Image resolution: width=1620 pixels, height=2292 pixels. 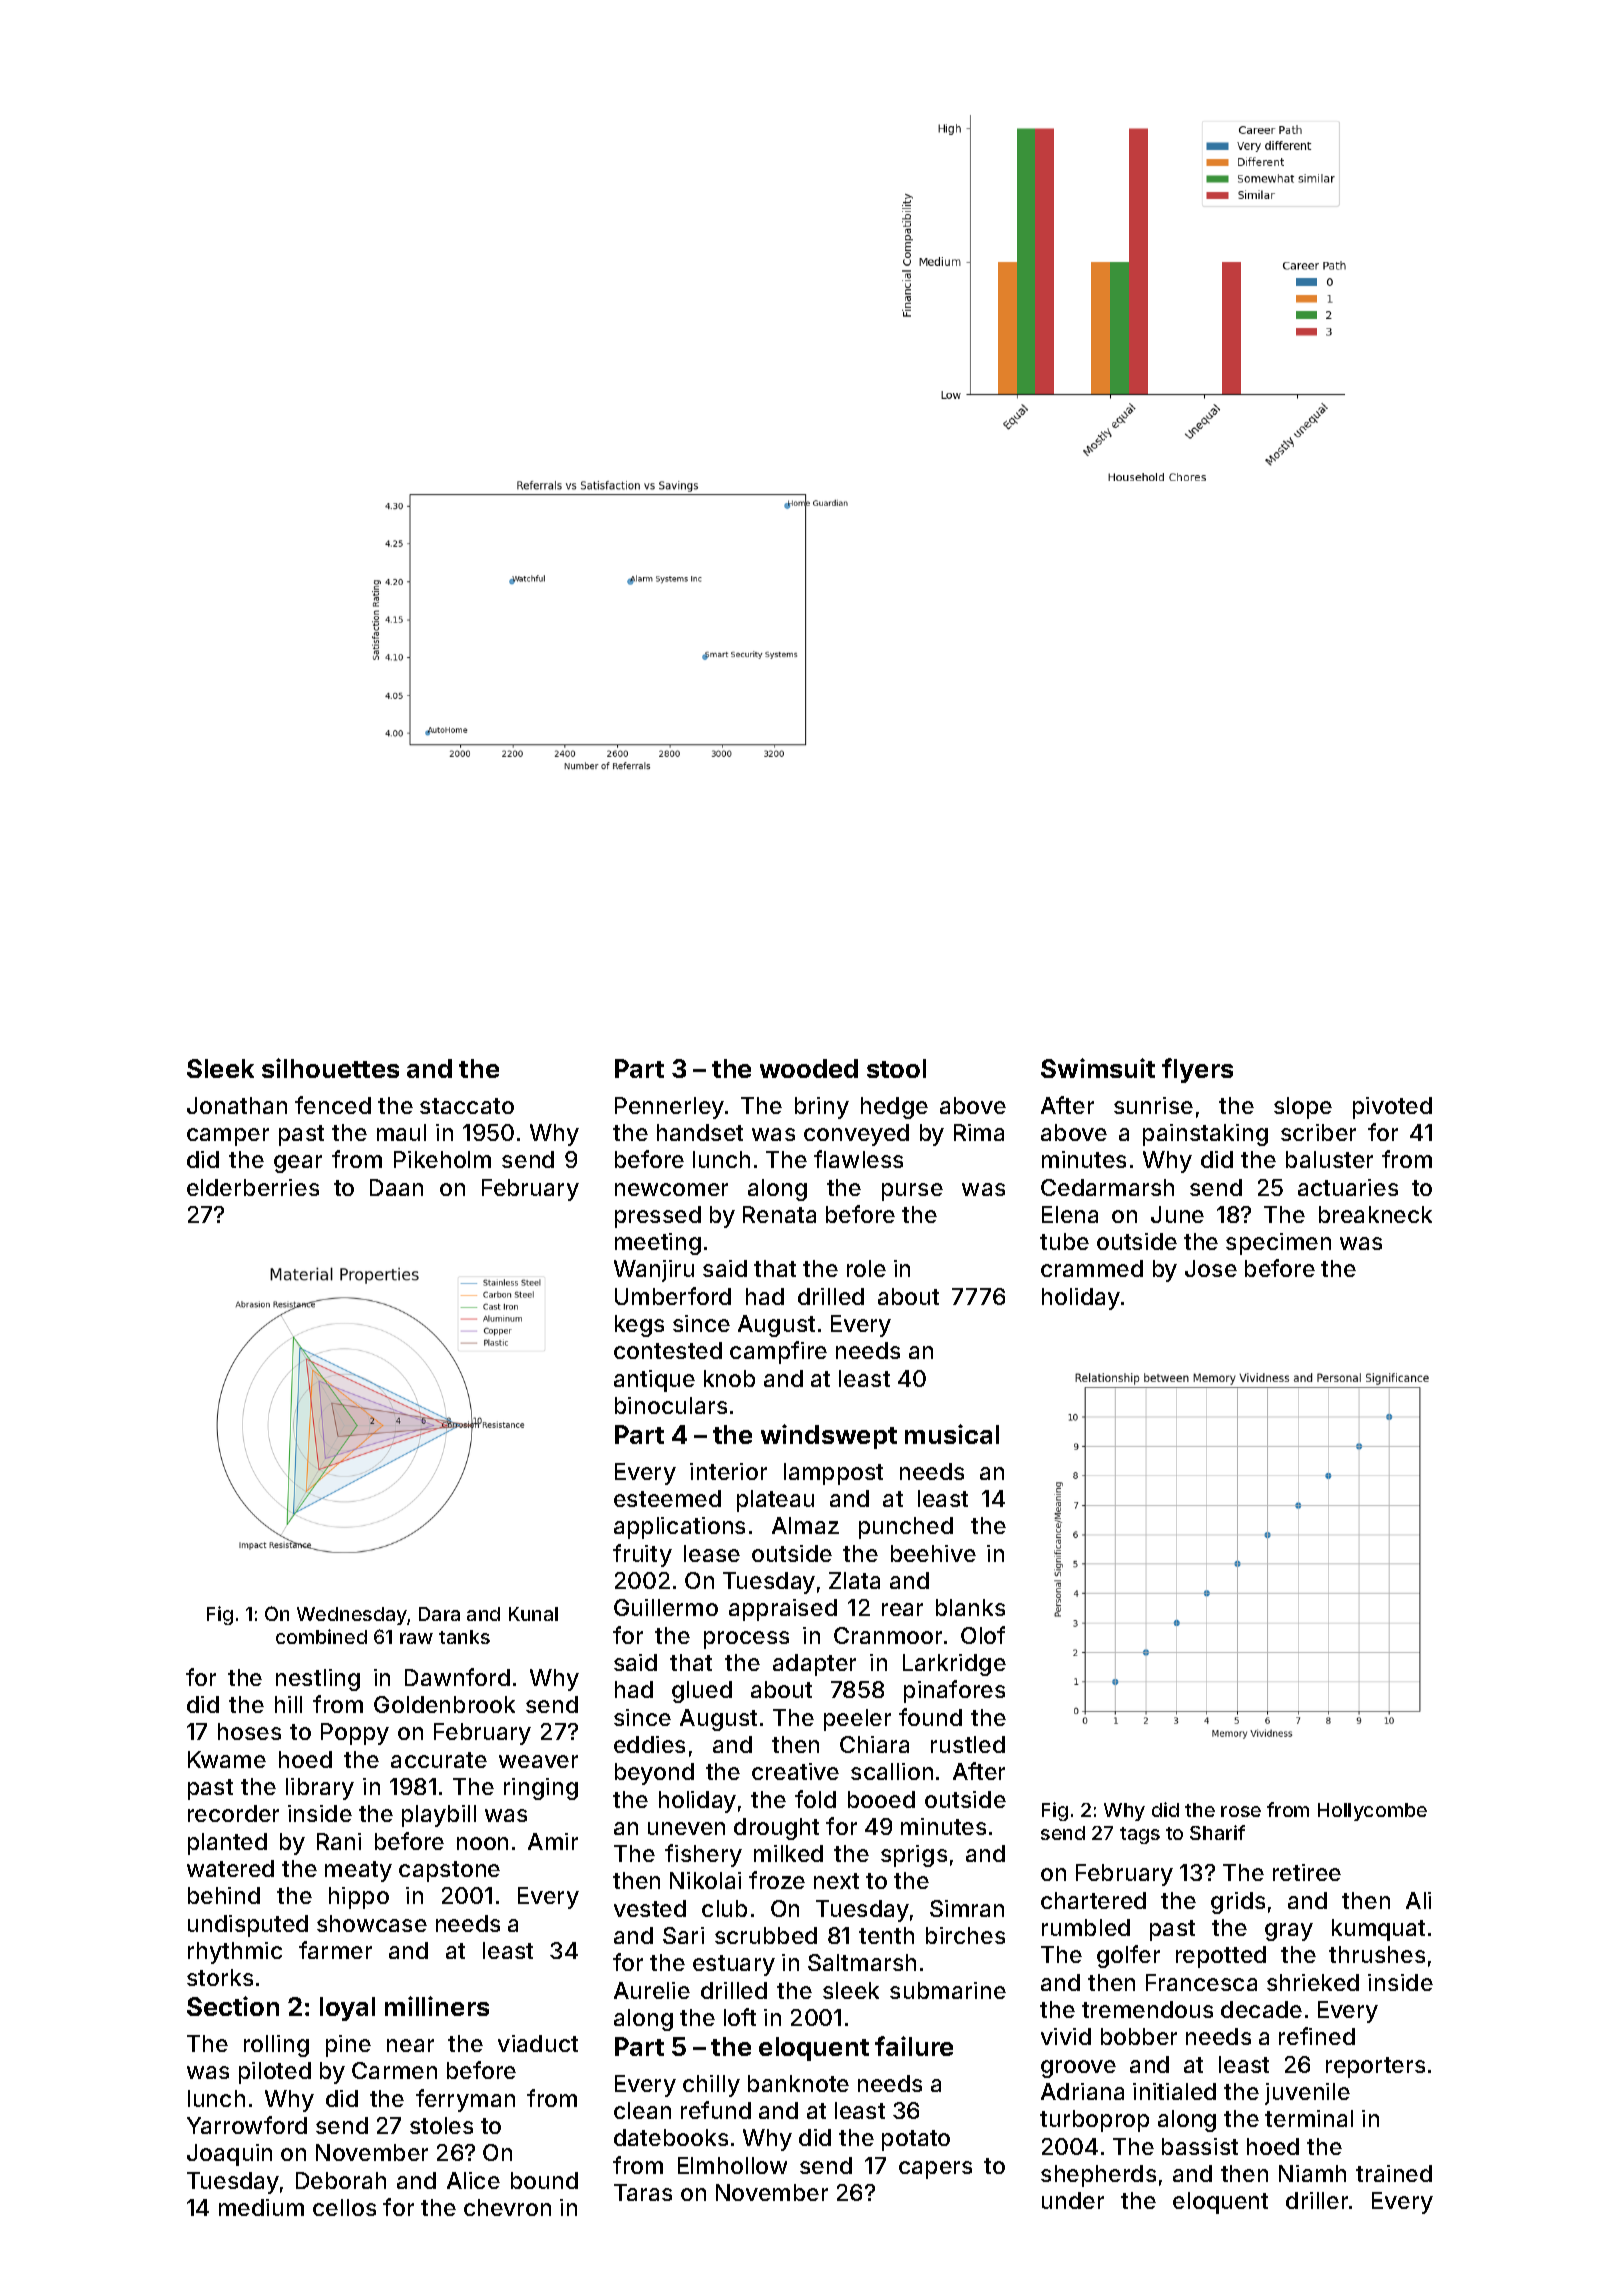 What do you see at coordinates (933, 1553) in the document?
I see `beehive` at bounding box center [933, 1553].
